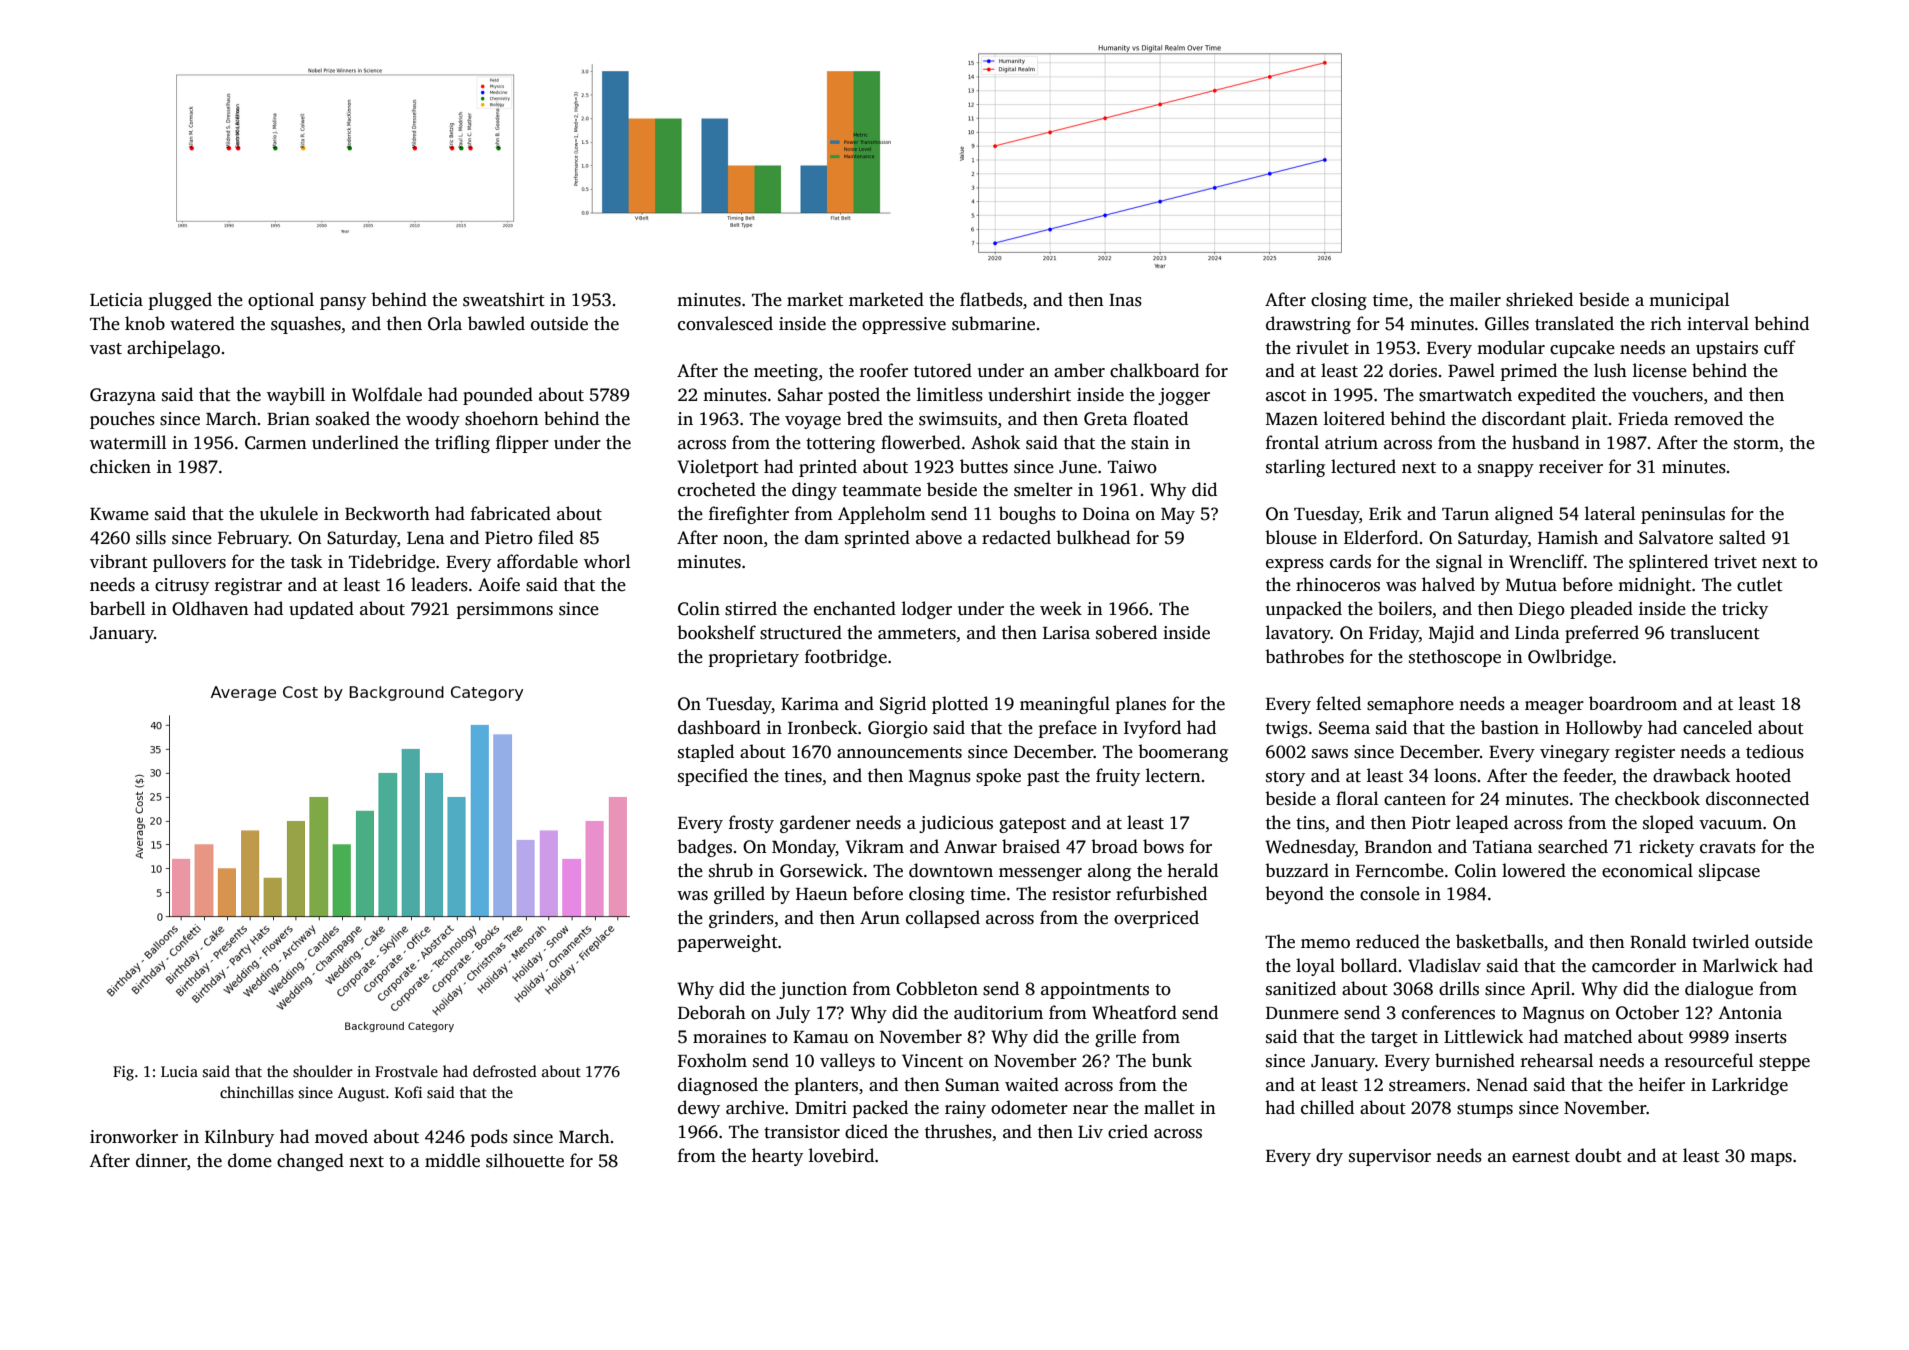 Image resolution: width=1909 pixels, height=1350 pixels. I want to click on resistor, so click(1081, 894).
